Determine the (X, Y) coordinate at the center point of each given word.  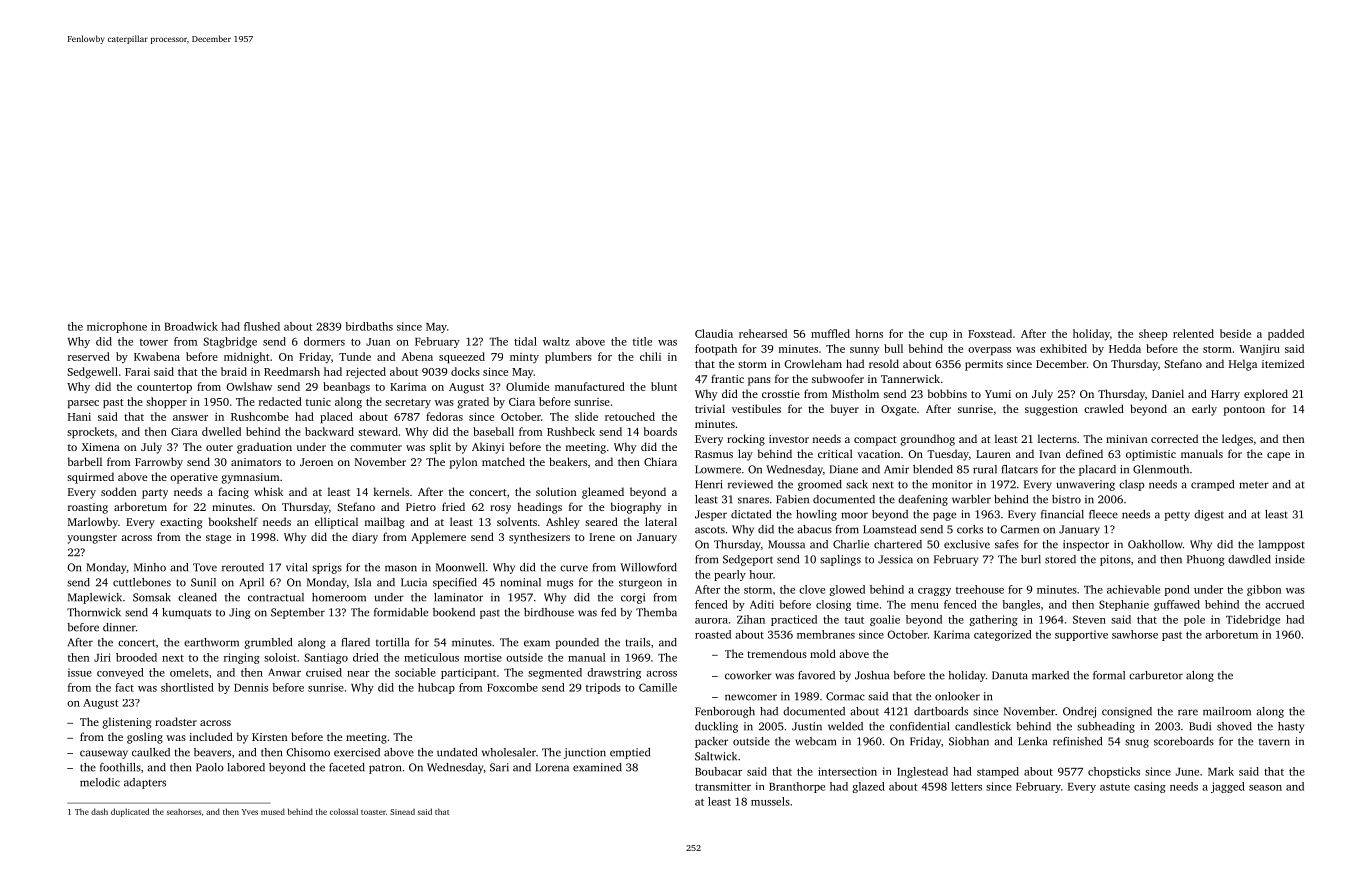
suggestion (1051, 410)
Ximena (101, 447)
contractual (276, 597)
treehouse (980, 589)
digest (1209, 515)
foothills (120, 767)
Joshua (872, 675)
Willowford (648, 567)
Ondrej (1079, 712)
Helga (1243, 365)
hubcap (436, 688)
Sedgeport (748, 560)
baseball (493, 431)
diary (365, 538)
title (642, 341)
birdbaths (369, 326)
